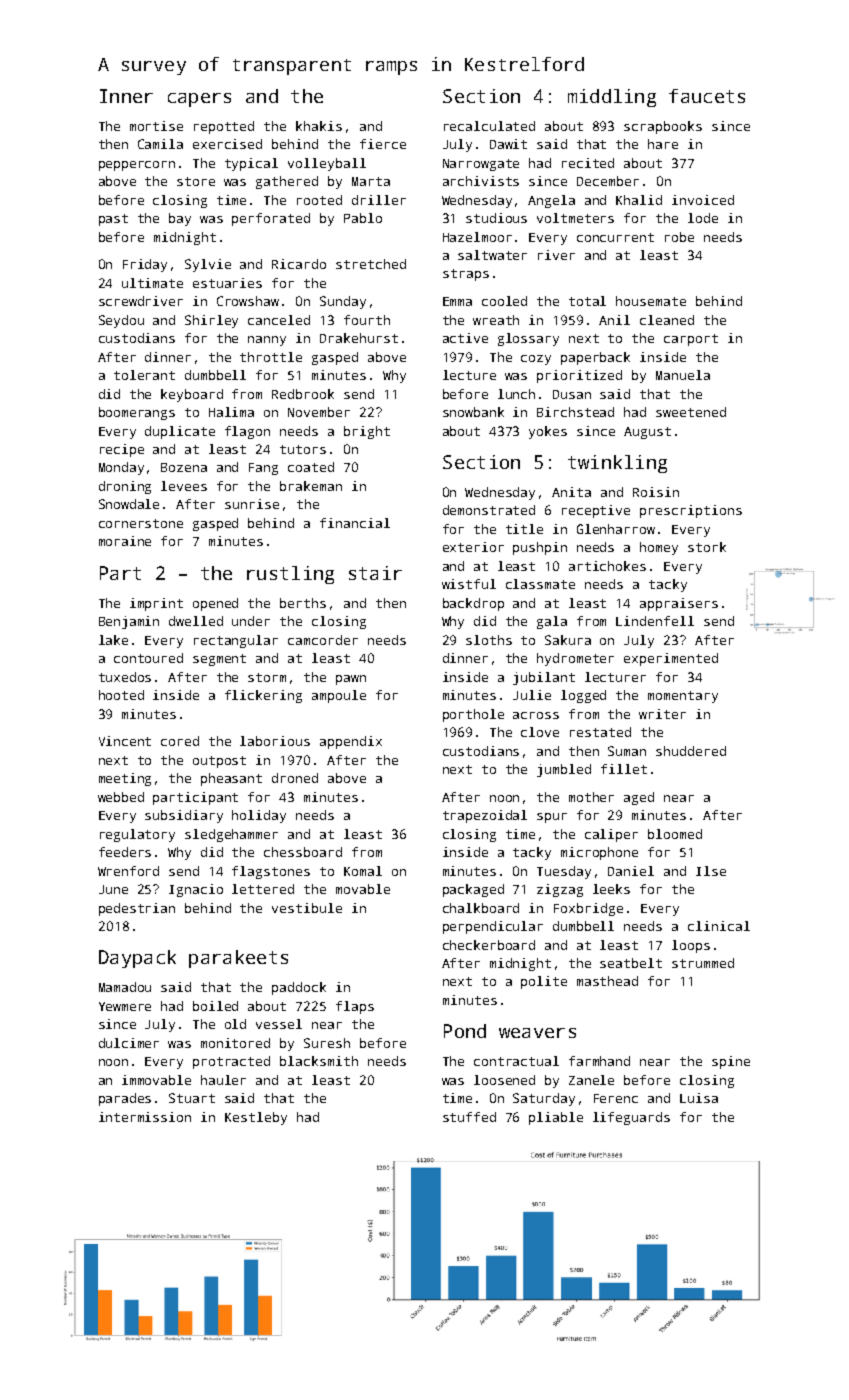 Image resolution: width=849 pixels, height=1400 pixels. I want to click on invoiced, so click(703, 200).
